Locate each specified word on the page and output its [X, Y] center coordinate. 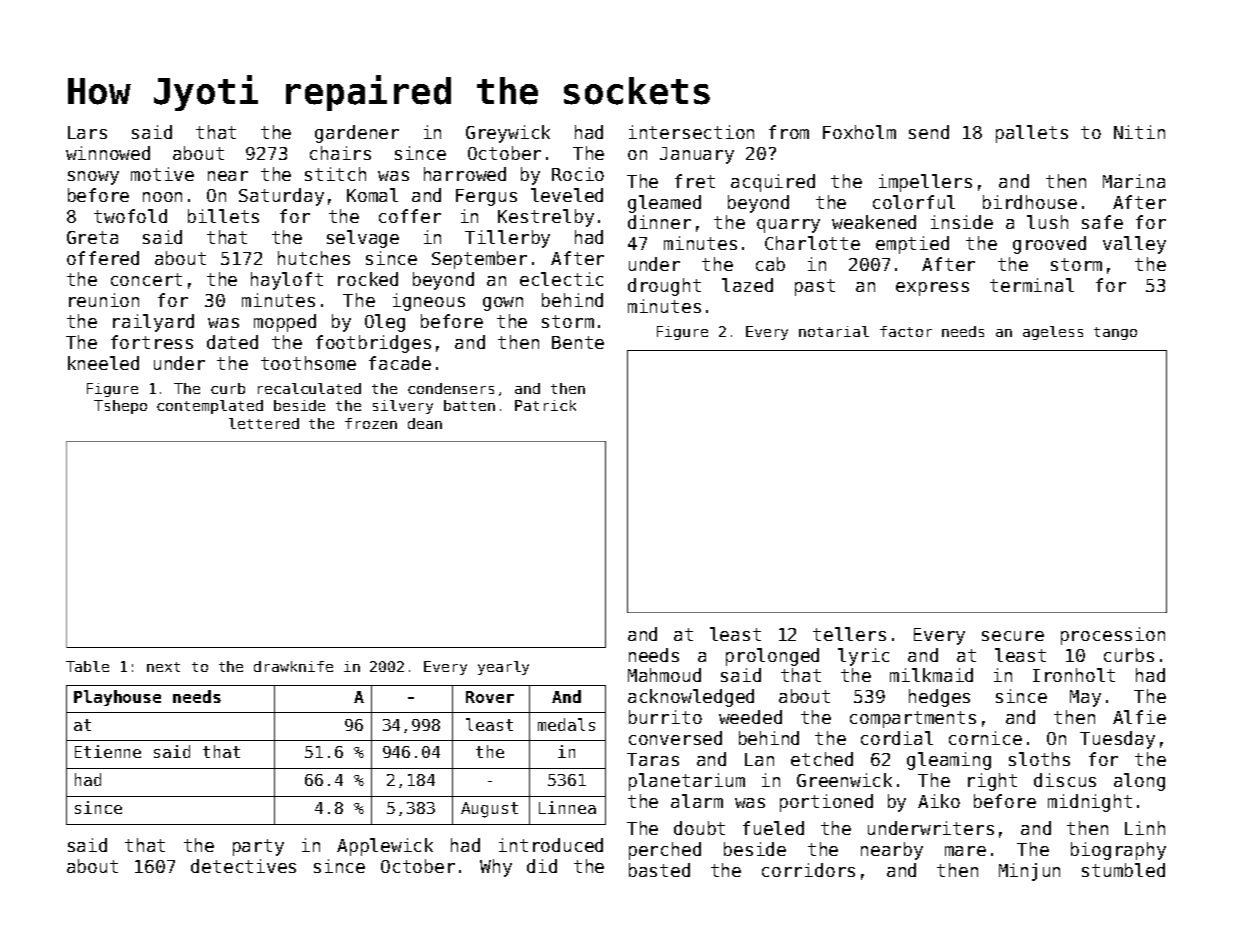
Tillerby [507, 239]
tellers [849, 634]
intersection [691, 132]
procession [1113, 636]
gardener [357, 134]
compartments [913, 719]
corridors [808, 870]
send [929, 132]
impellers [925, 183]
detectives [243, 866]
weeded [750, 717]
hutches [314, 258]
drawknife [293, 666]
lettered [264, 423]
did [542, 866]
